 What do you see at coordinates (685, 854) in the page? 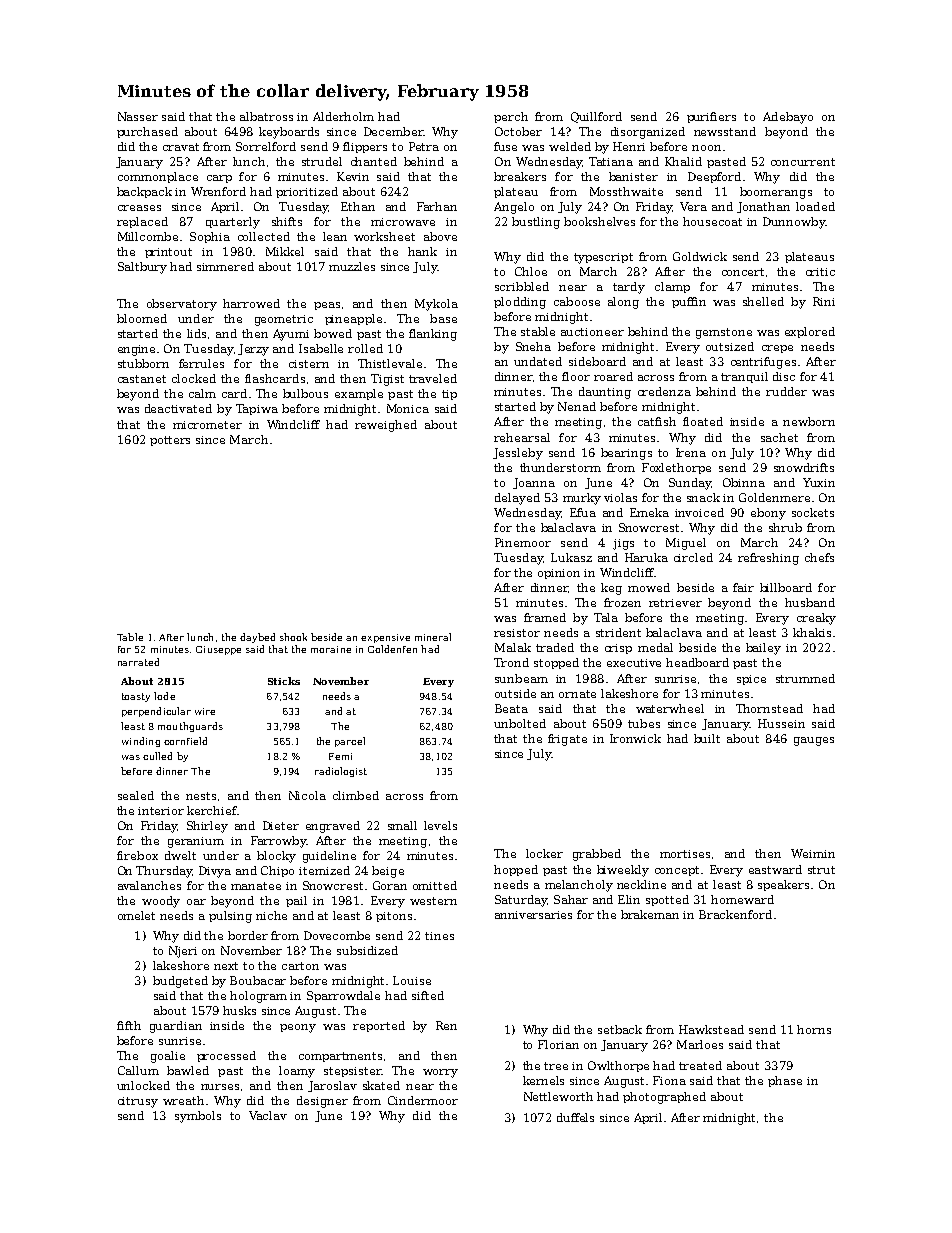
I see `mortises` at bounding box center [685, 854].
